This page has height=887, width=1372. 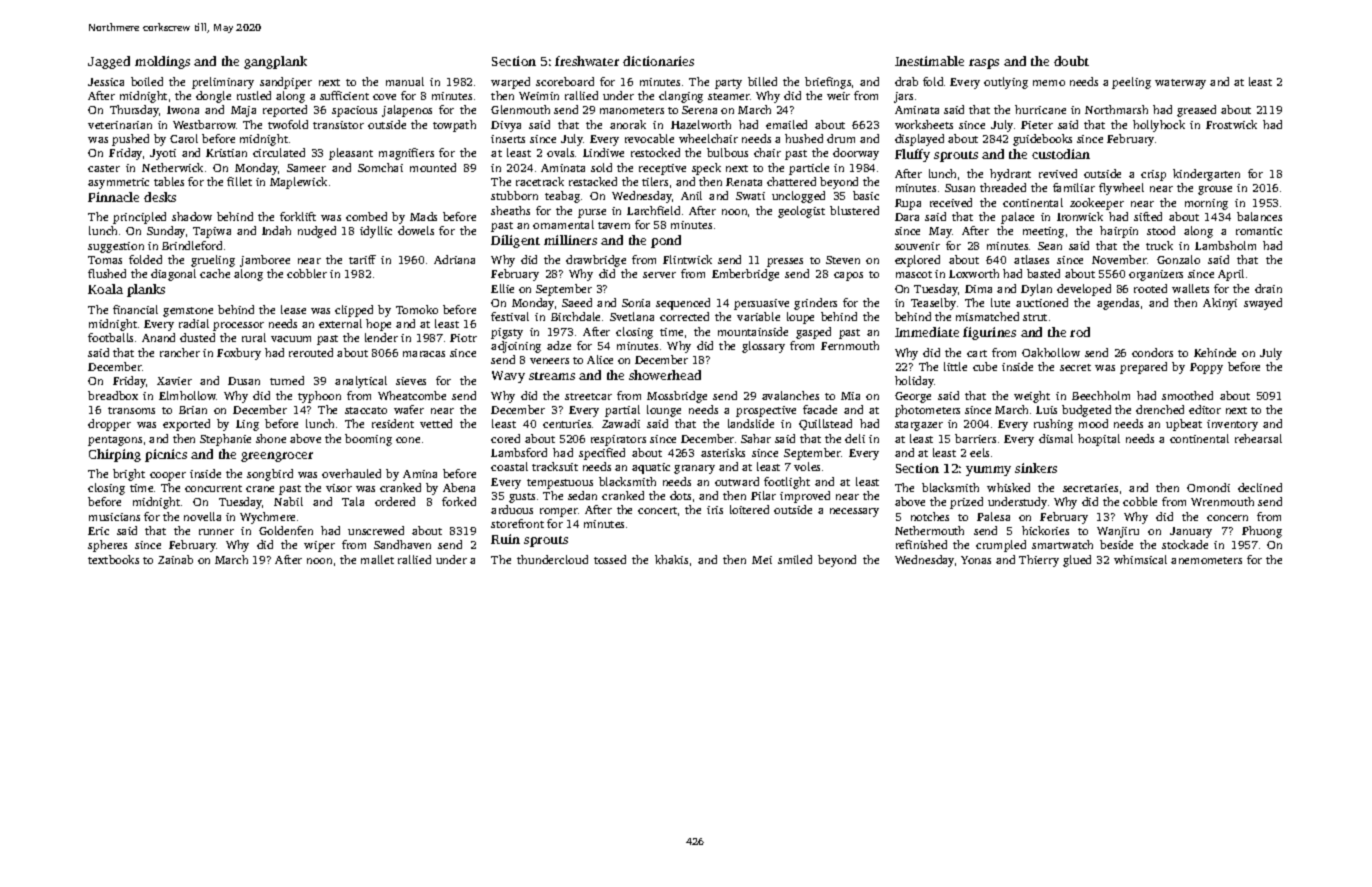 I want to click on custodian, so click(x=1061, y=154).
